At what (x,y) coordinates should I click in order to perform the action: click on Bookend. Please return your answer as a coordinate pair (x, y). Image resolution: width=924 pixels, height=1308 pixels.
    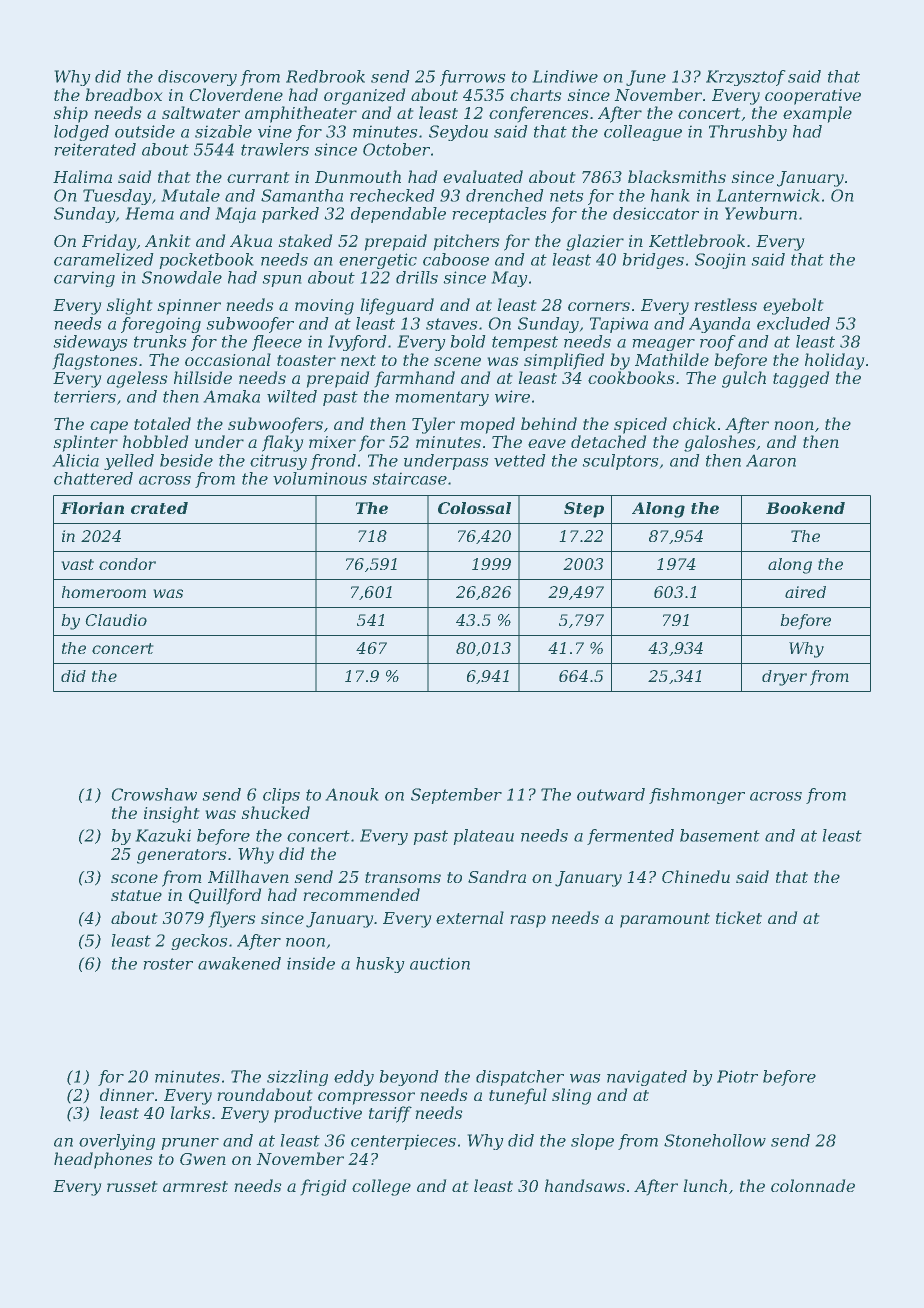
    Looking at the image, I should click on (805, 508).
